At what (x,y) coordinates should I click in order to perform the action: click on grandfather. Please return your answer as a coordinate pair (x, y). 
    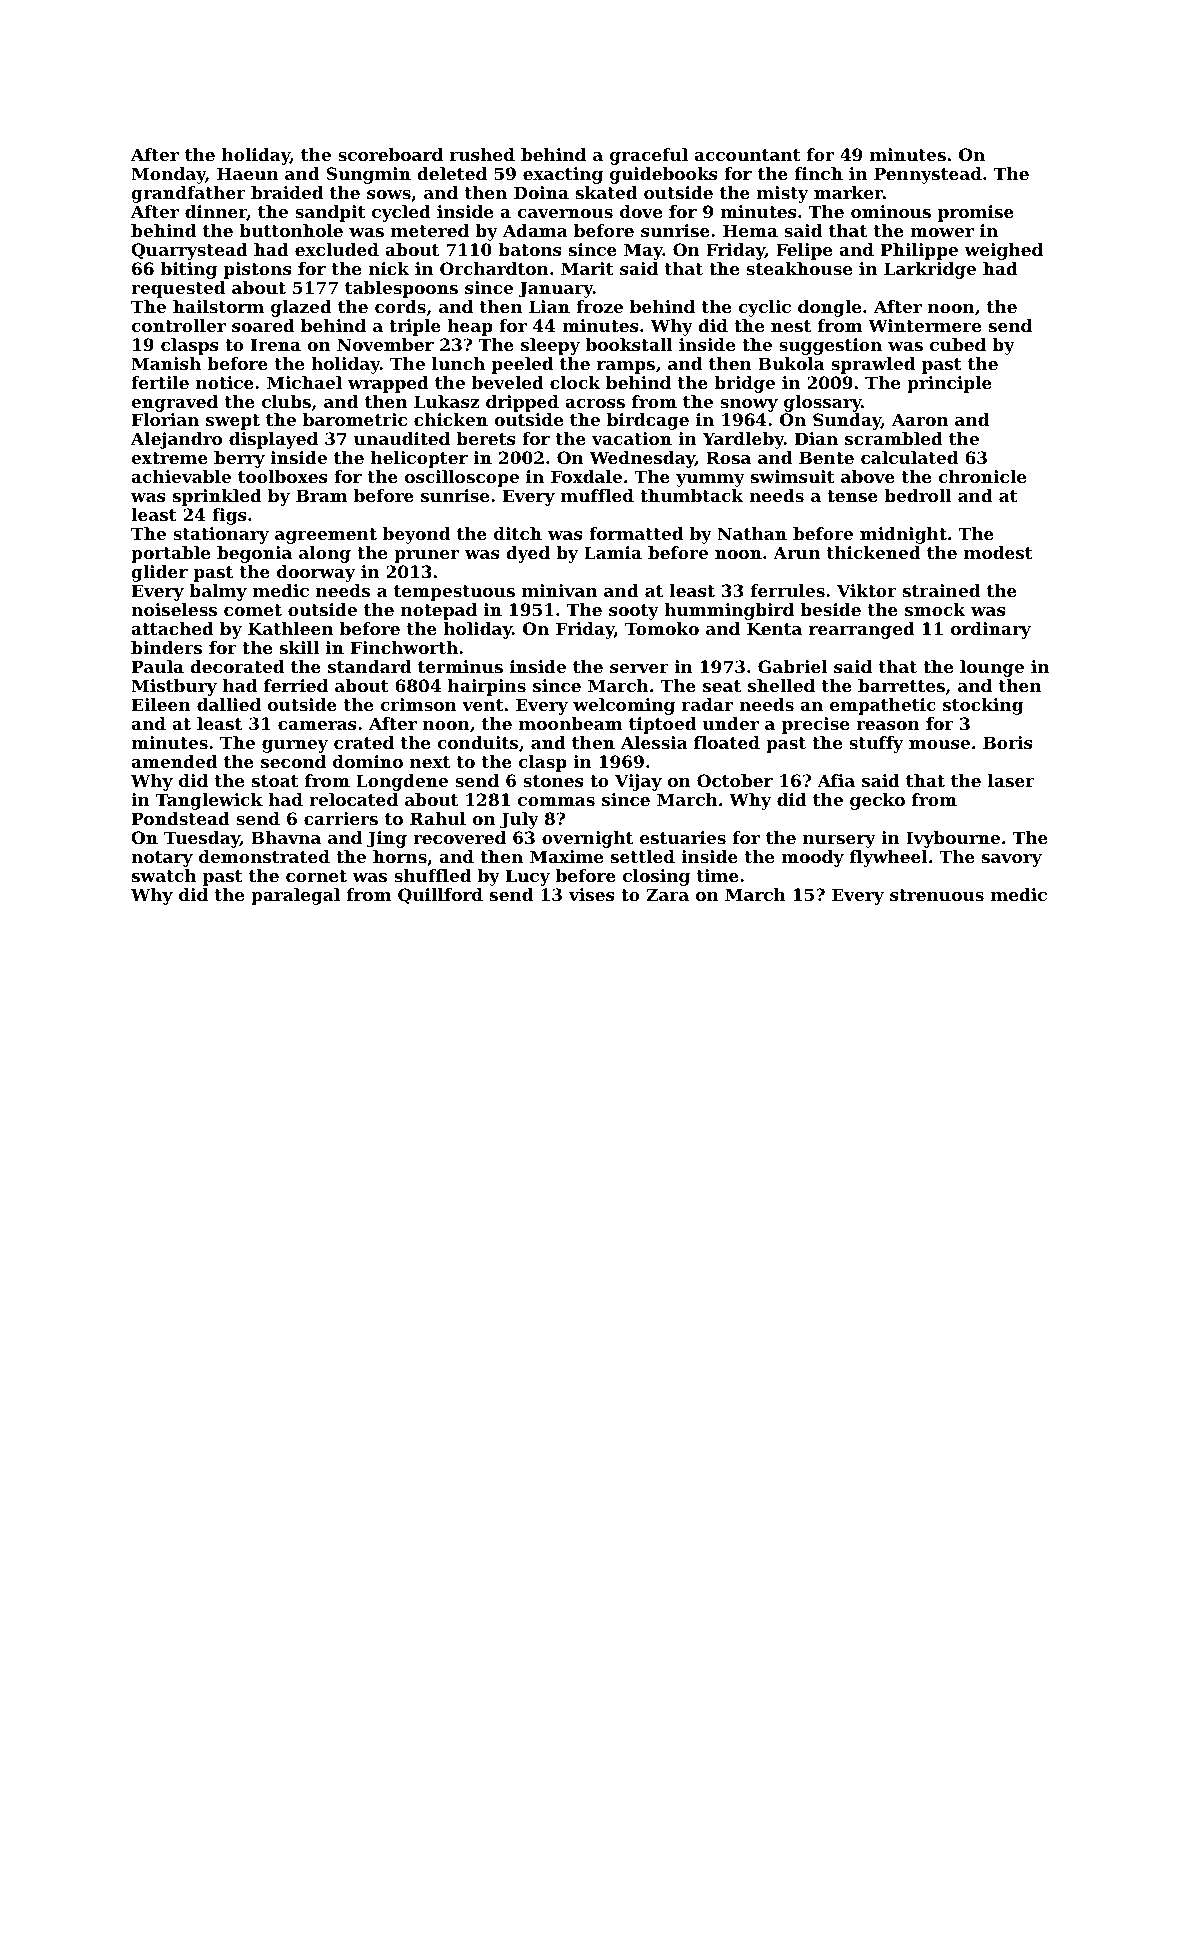
    Looking at the image, I should click on (188, 194).
